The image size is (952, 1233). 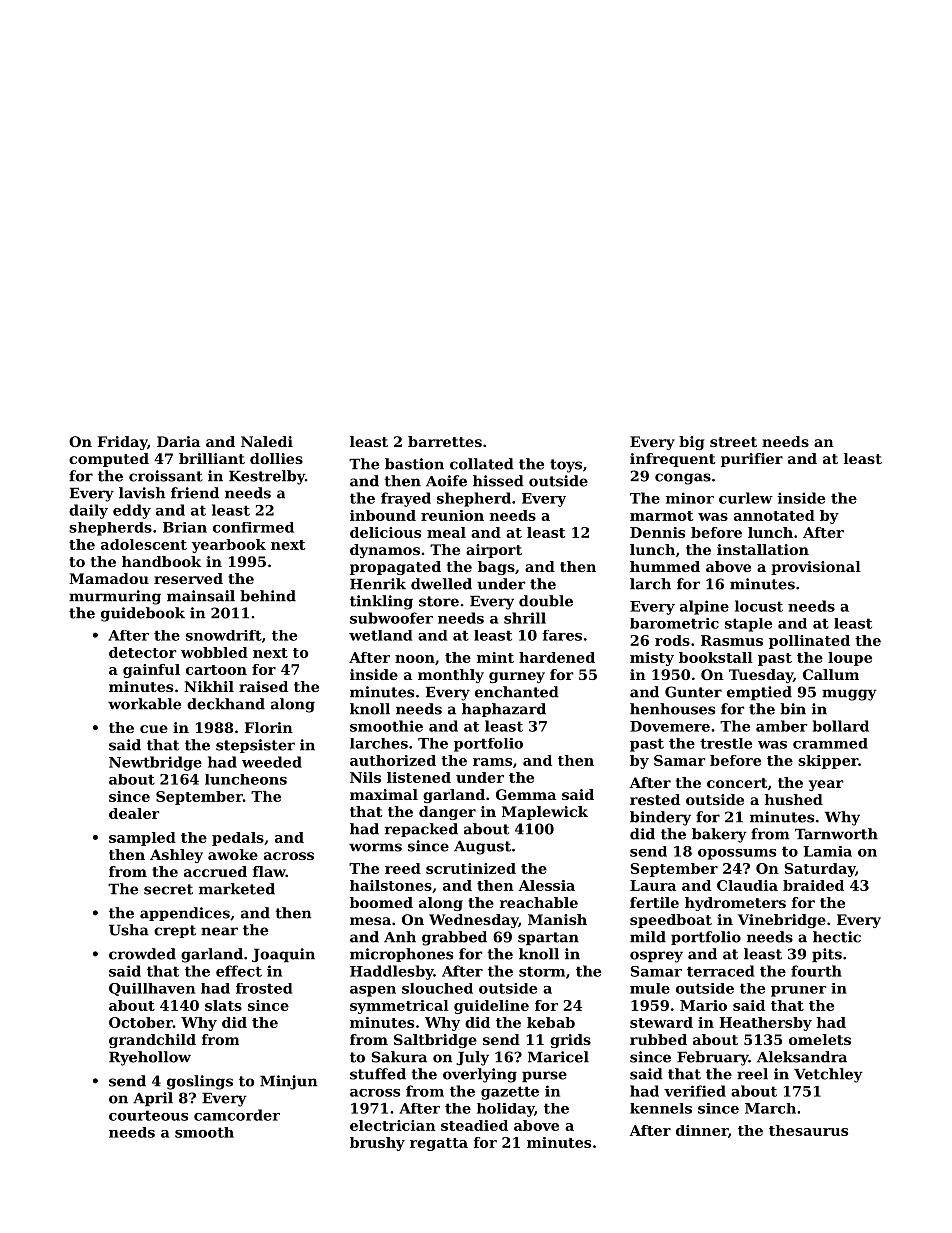 What do you see at coordinates (141, 1022) in the page?
I see `October` at bounding box center [141, 1022].
